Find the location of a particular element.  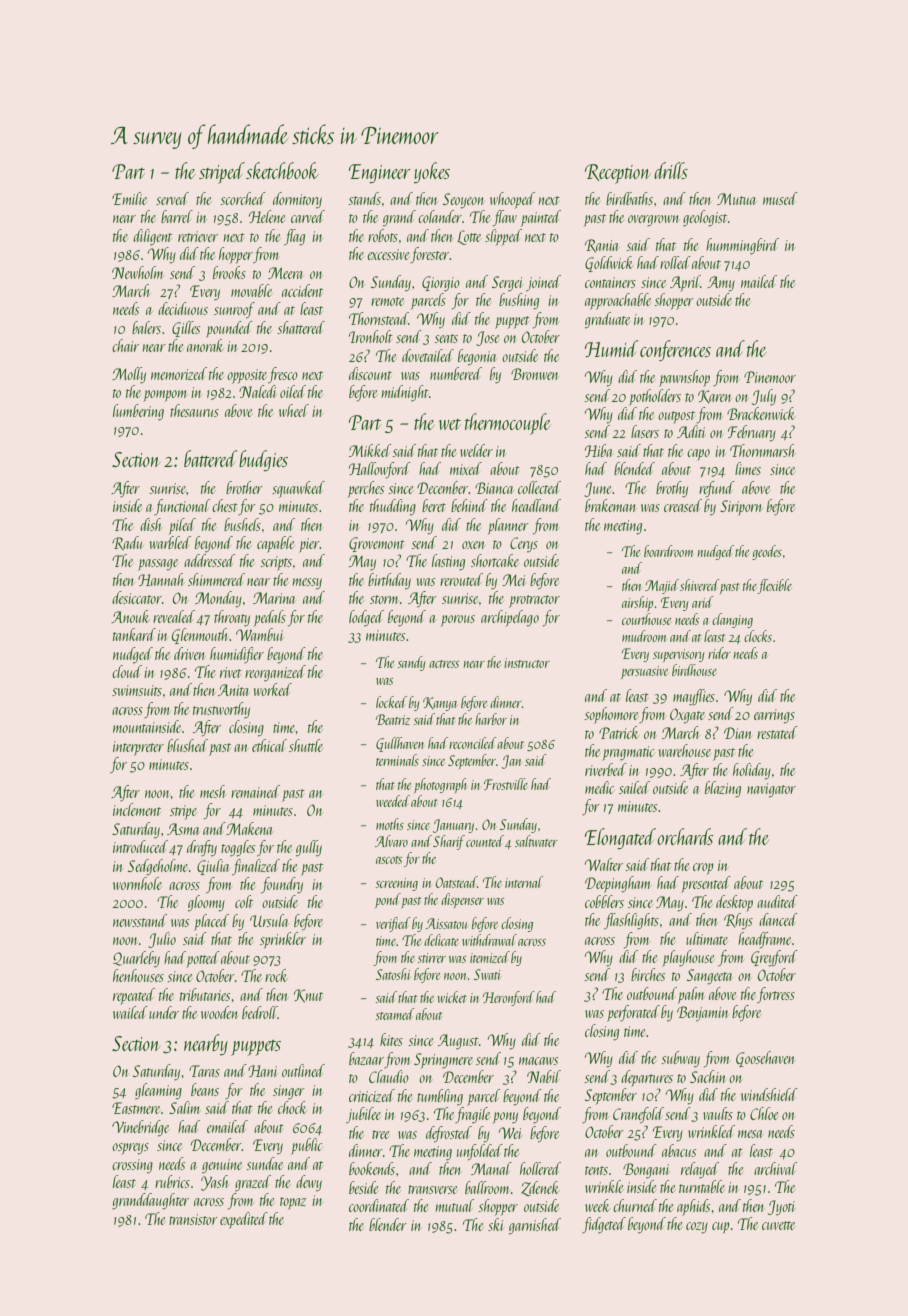

Frostville is located at coordinates (506, 784).
